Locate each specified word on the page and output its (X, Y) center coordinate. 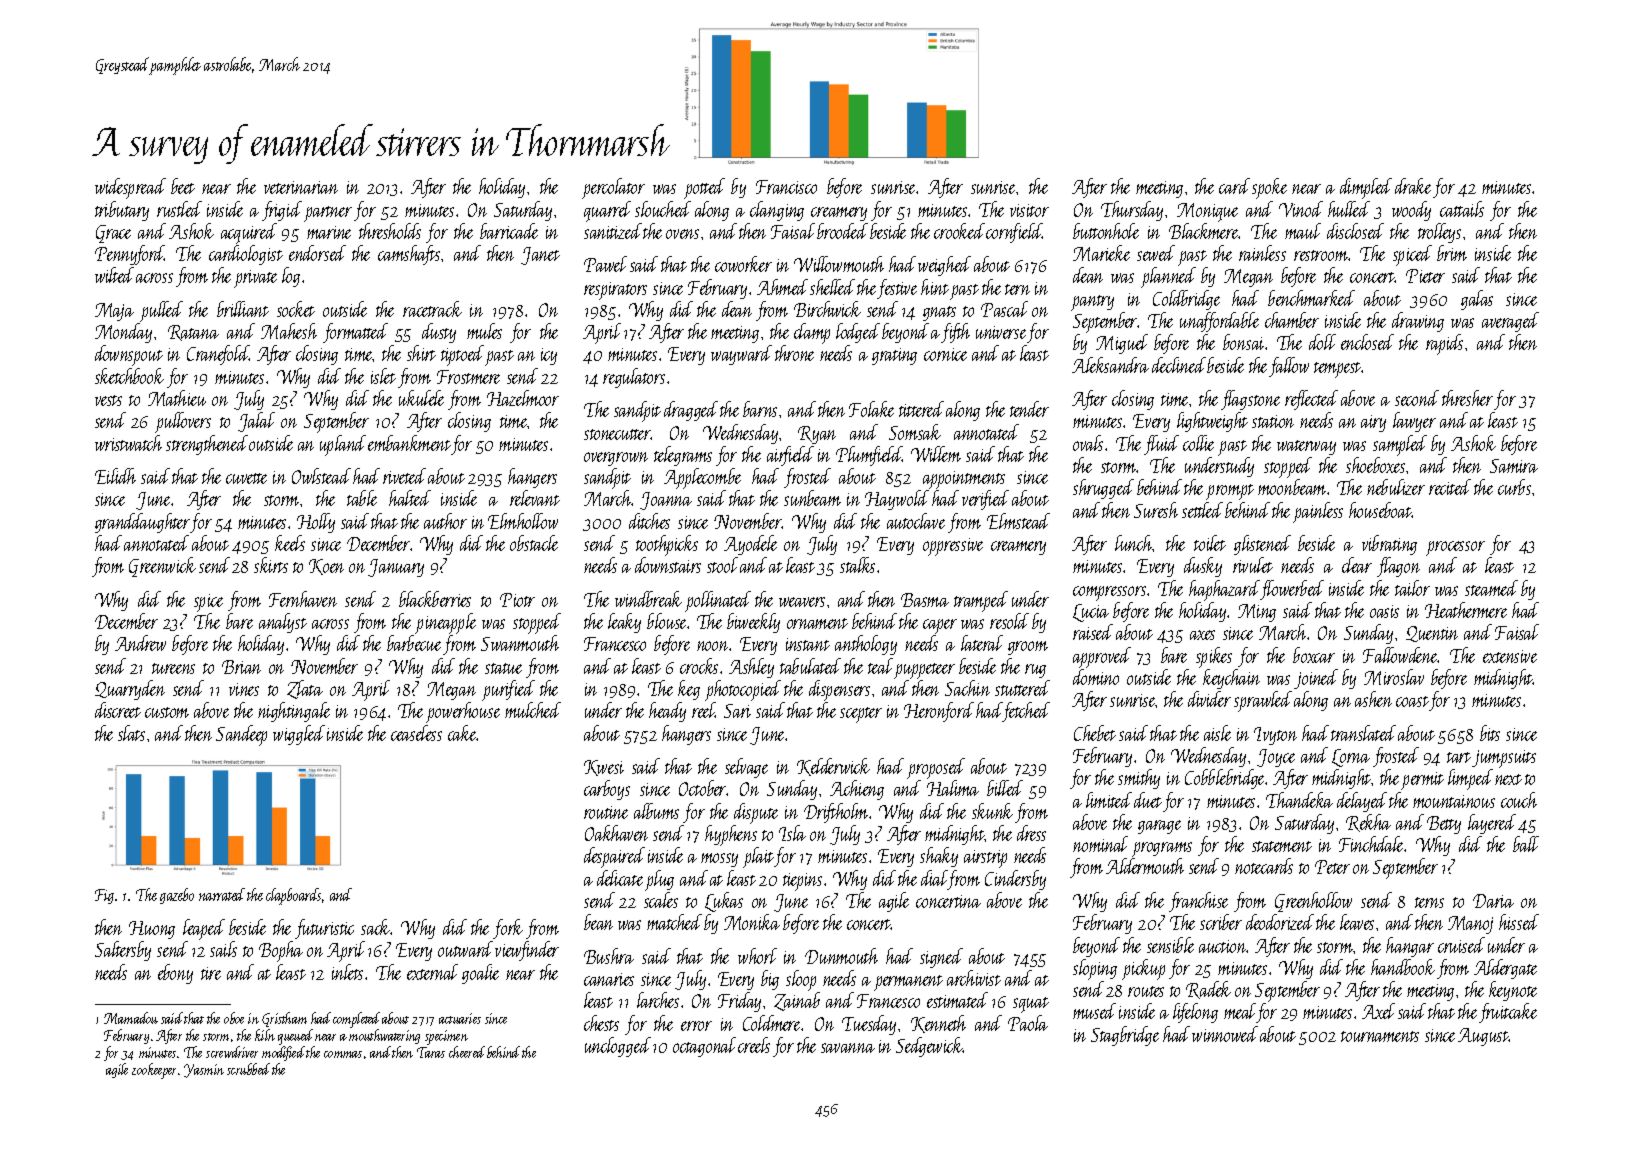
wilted (114, 275)
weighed (944, 266)
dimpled (1366, 188)
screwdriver (232, 1052)
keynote (1513, 991)
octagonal (704, 1047)
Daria (1493, 901)
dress (1031, 833)
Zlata (305, 689)
